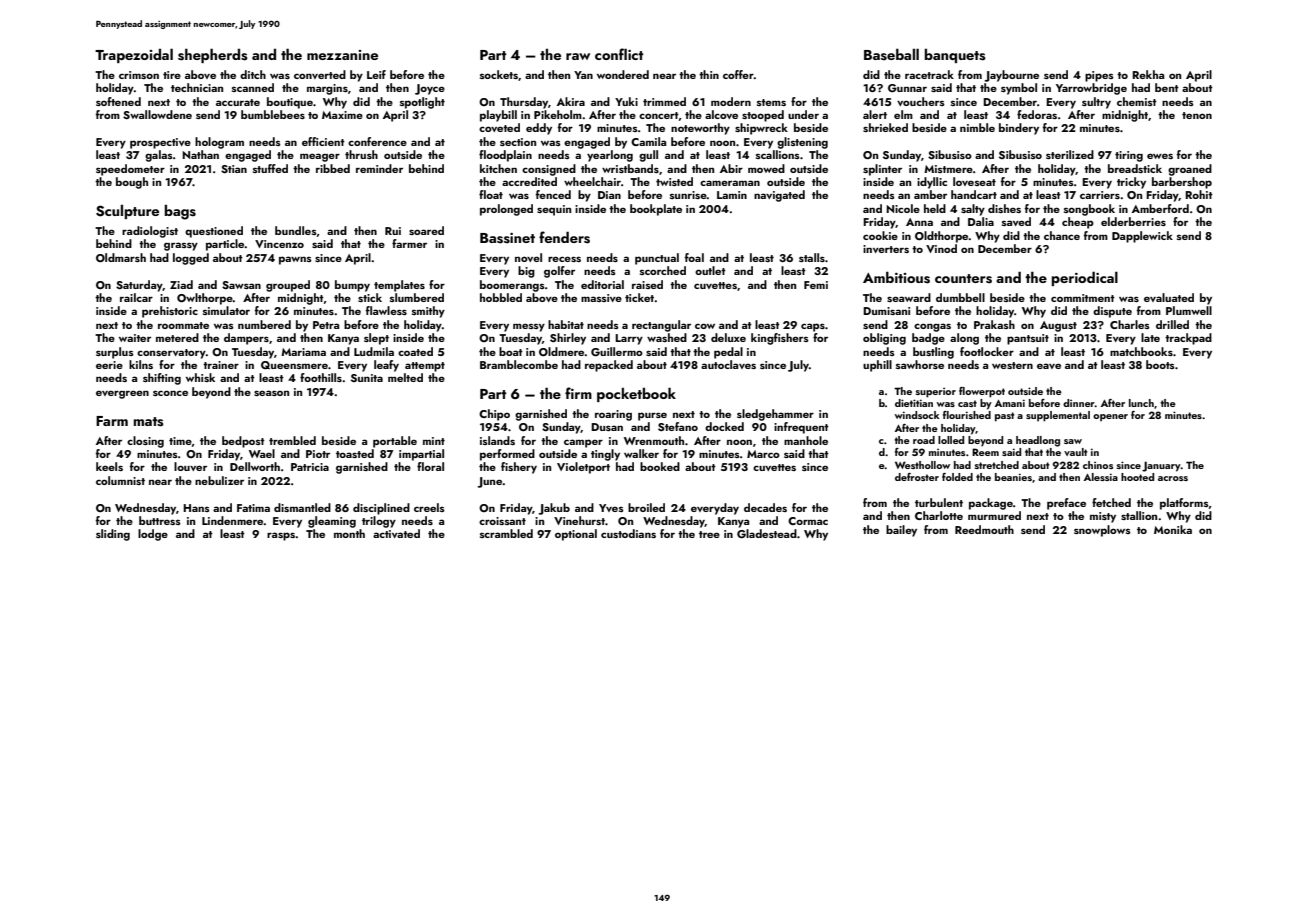 This image has height=924, width=1308. I want to click on nimble, so click(977, 127).
